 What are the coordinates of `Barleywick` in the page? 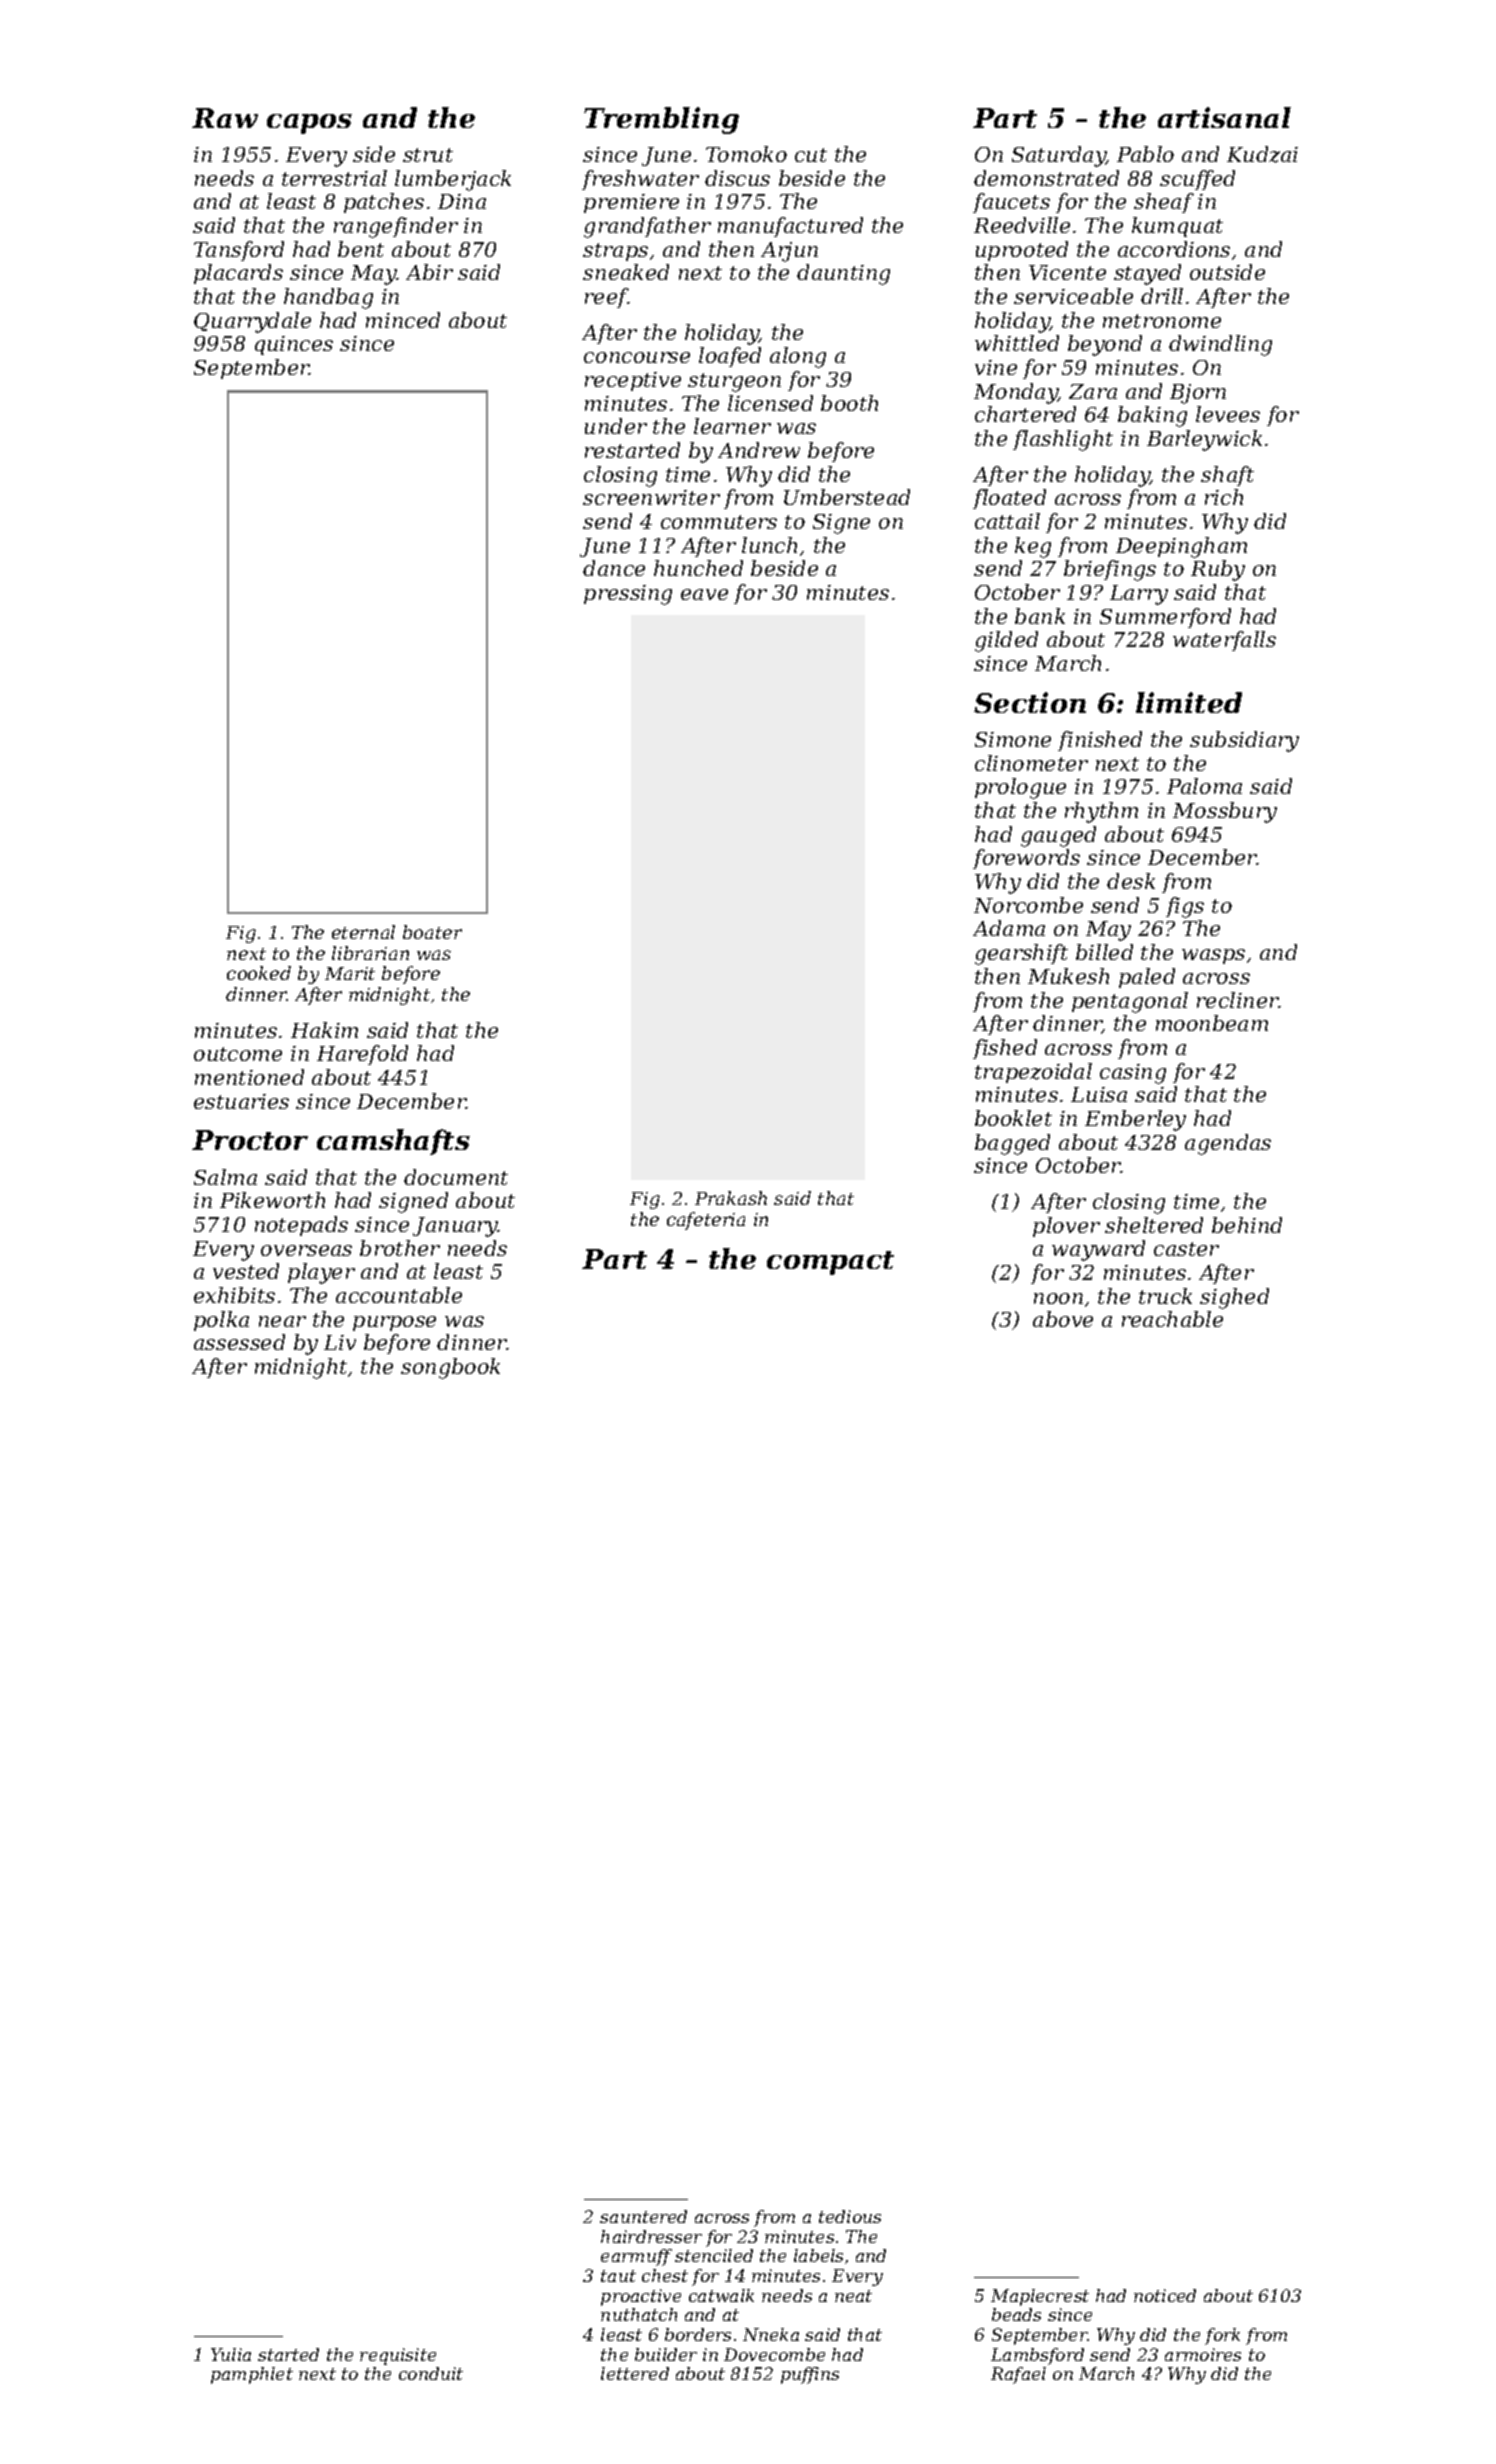 It's located at (1204, 440).
